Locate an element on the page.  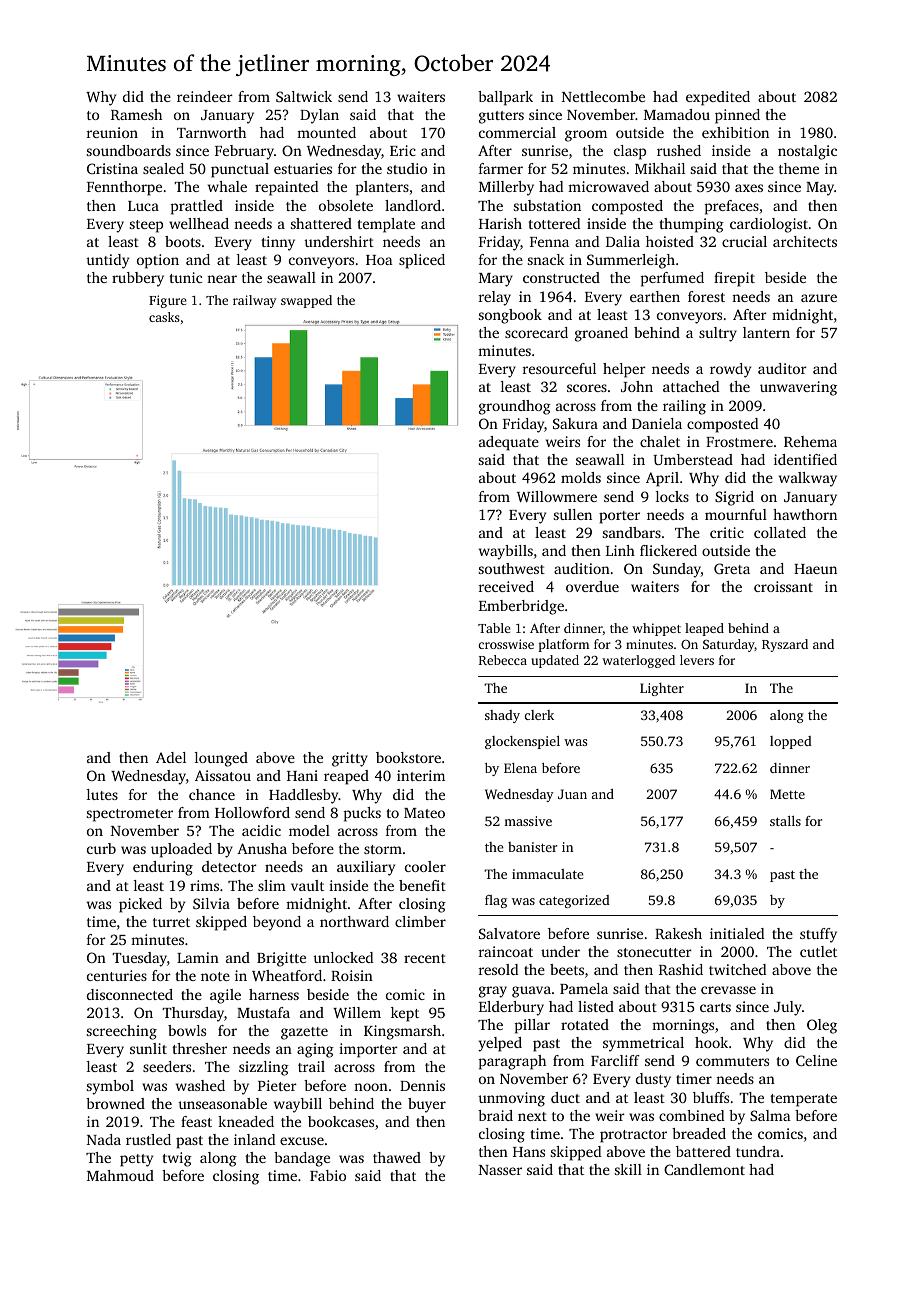
Aissatou is located at coordinates (223, 775).
